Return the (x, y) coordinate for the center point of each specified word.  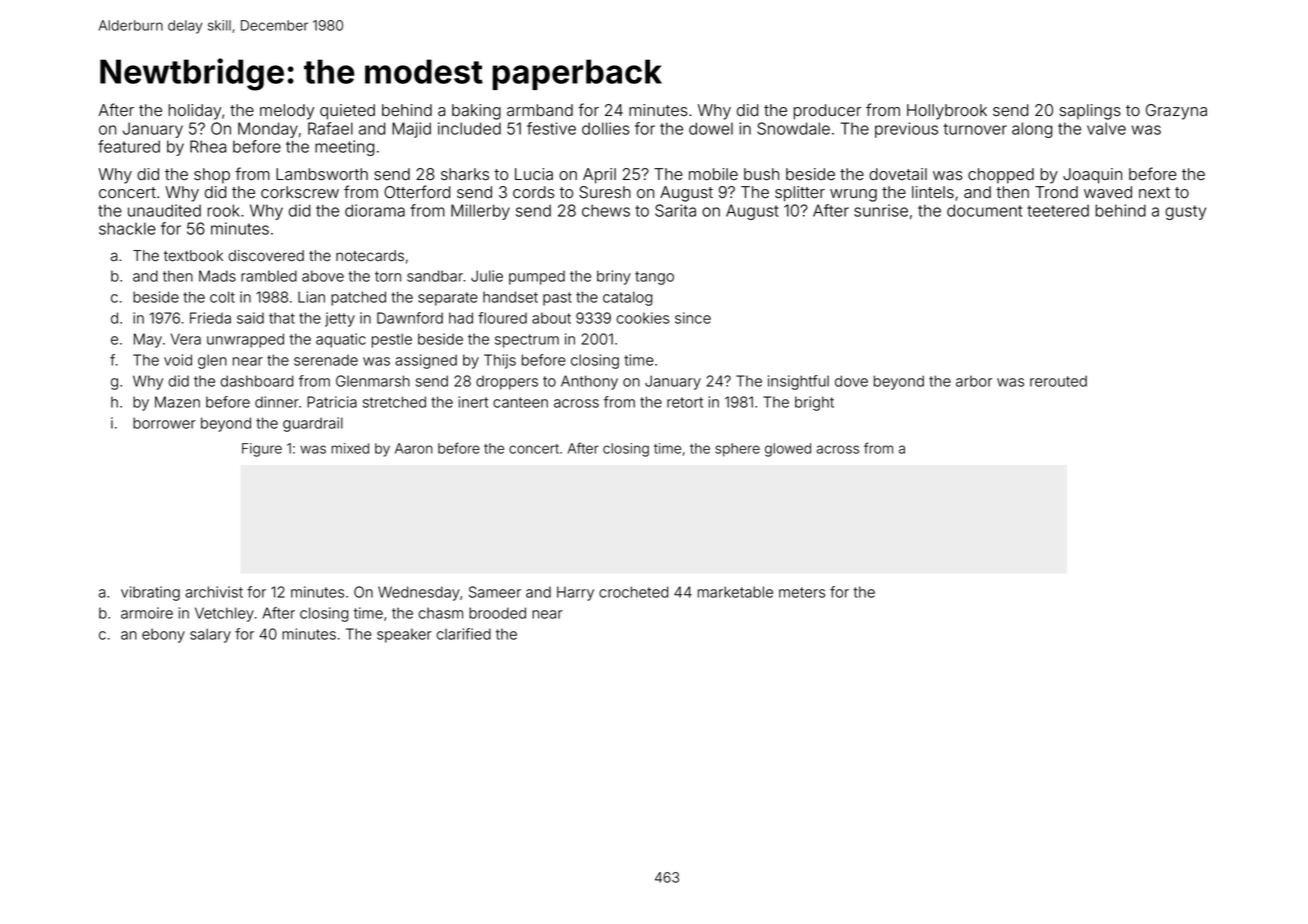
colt (222, 297)
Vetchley (224, 614)
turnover (975, 129)
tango (654, 278)
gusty (1185, 212)
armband (540, 110)
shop (212, 175)
